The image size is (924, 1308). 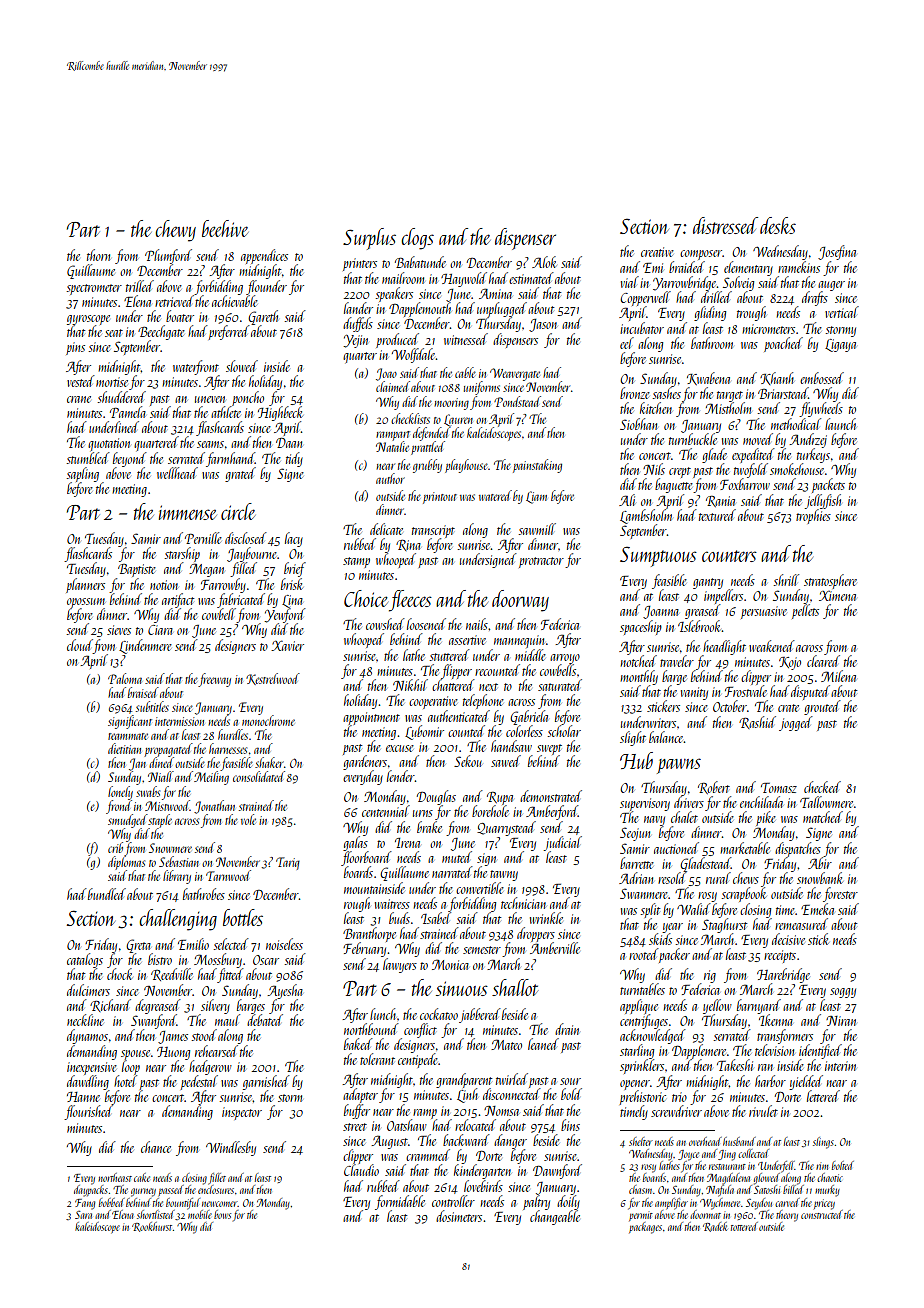 What do you see at coordinates (570, 1125) in the page?
I see `bins` at bounding box center [570, 1125].
